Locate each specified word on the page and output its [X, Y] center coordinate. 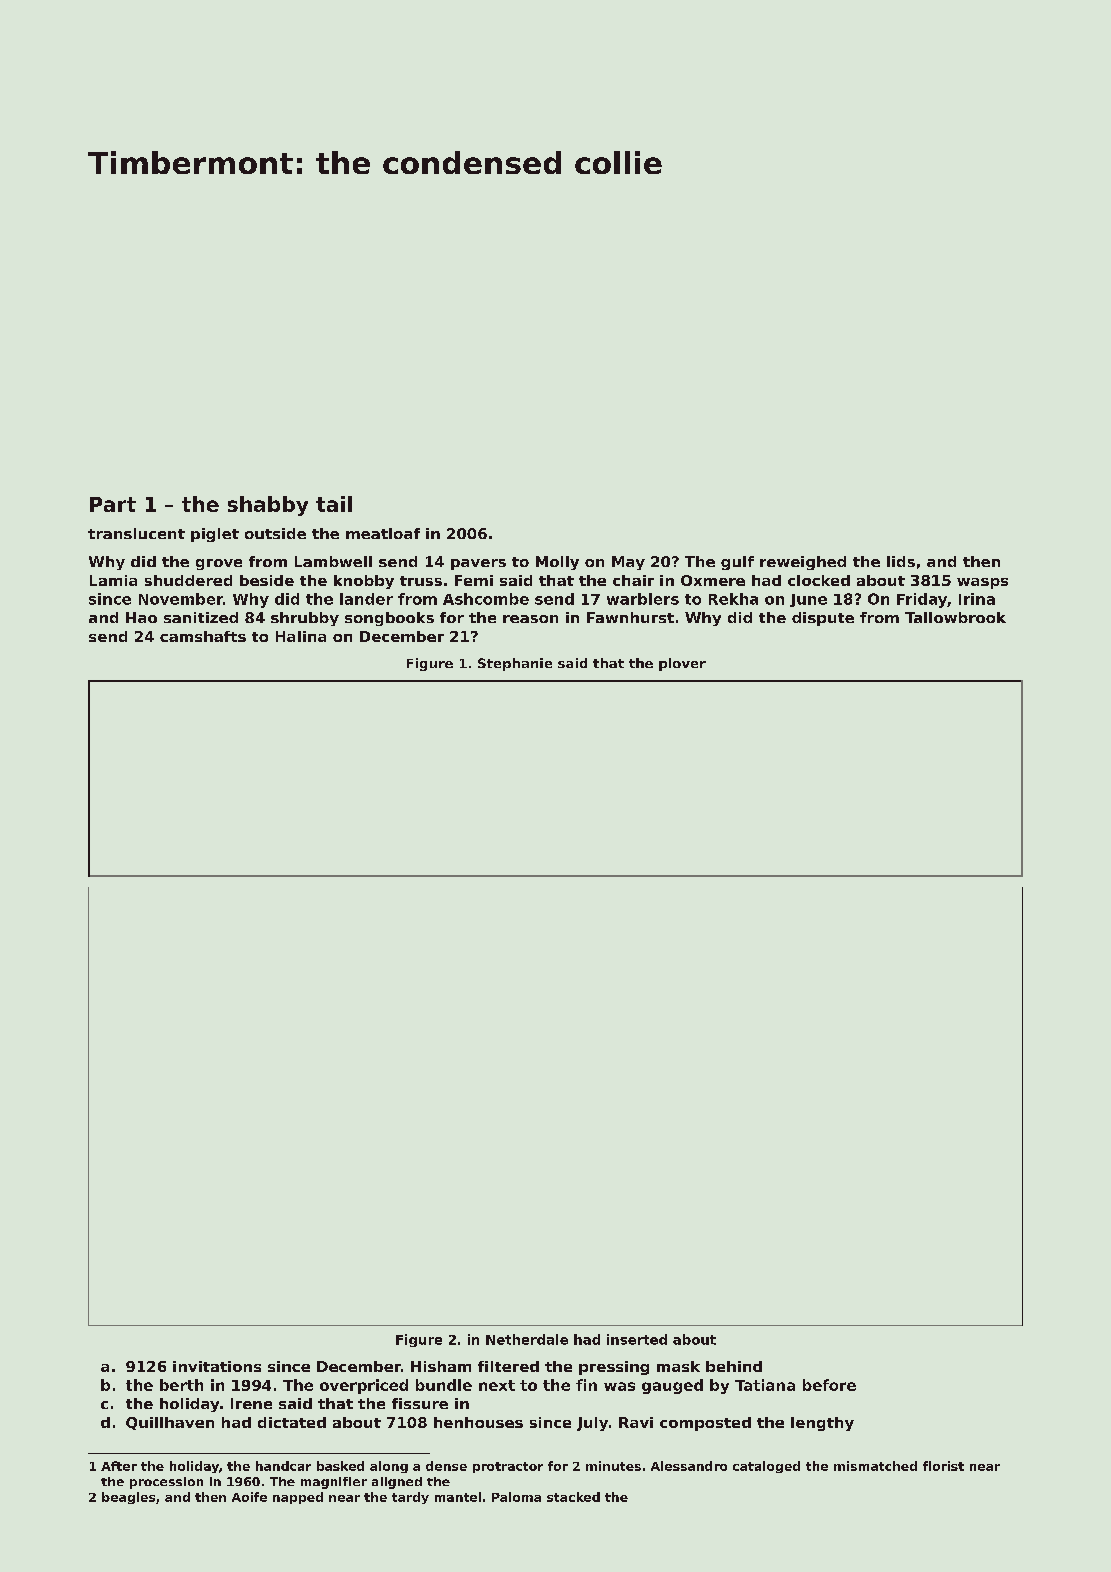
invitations [217, 1366]
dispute [823, 619]
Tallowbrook [955, 617]
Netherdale [527, 1339]
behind [734, 1366]
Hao [141, 617]
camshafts [203, 636]
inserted [637, 1339]
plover [682, 664]
